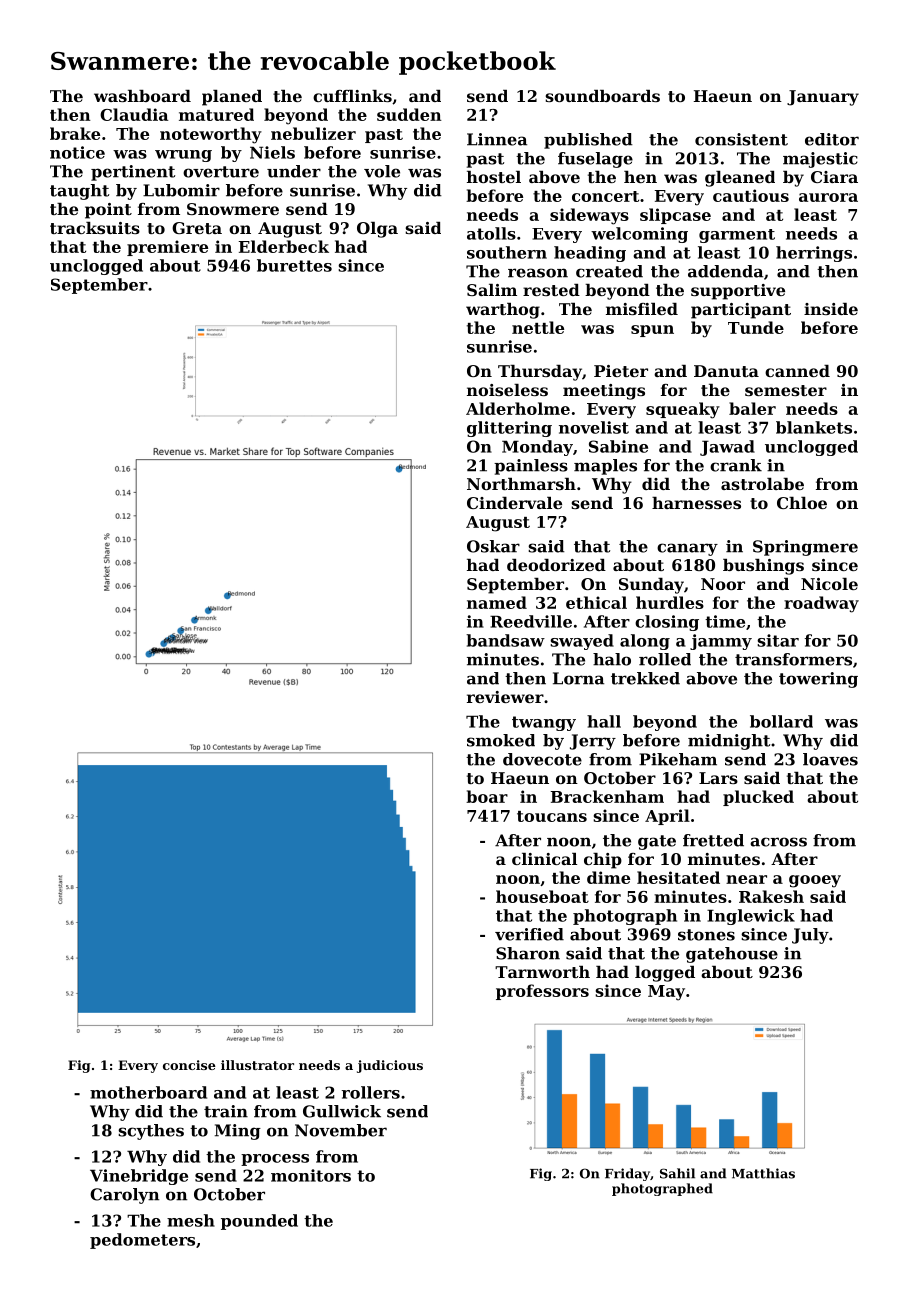 The image size is (908, 1316). Describe the element at coordinates (675, 216) in the image. I see `slipcase` at that location.
